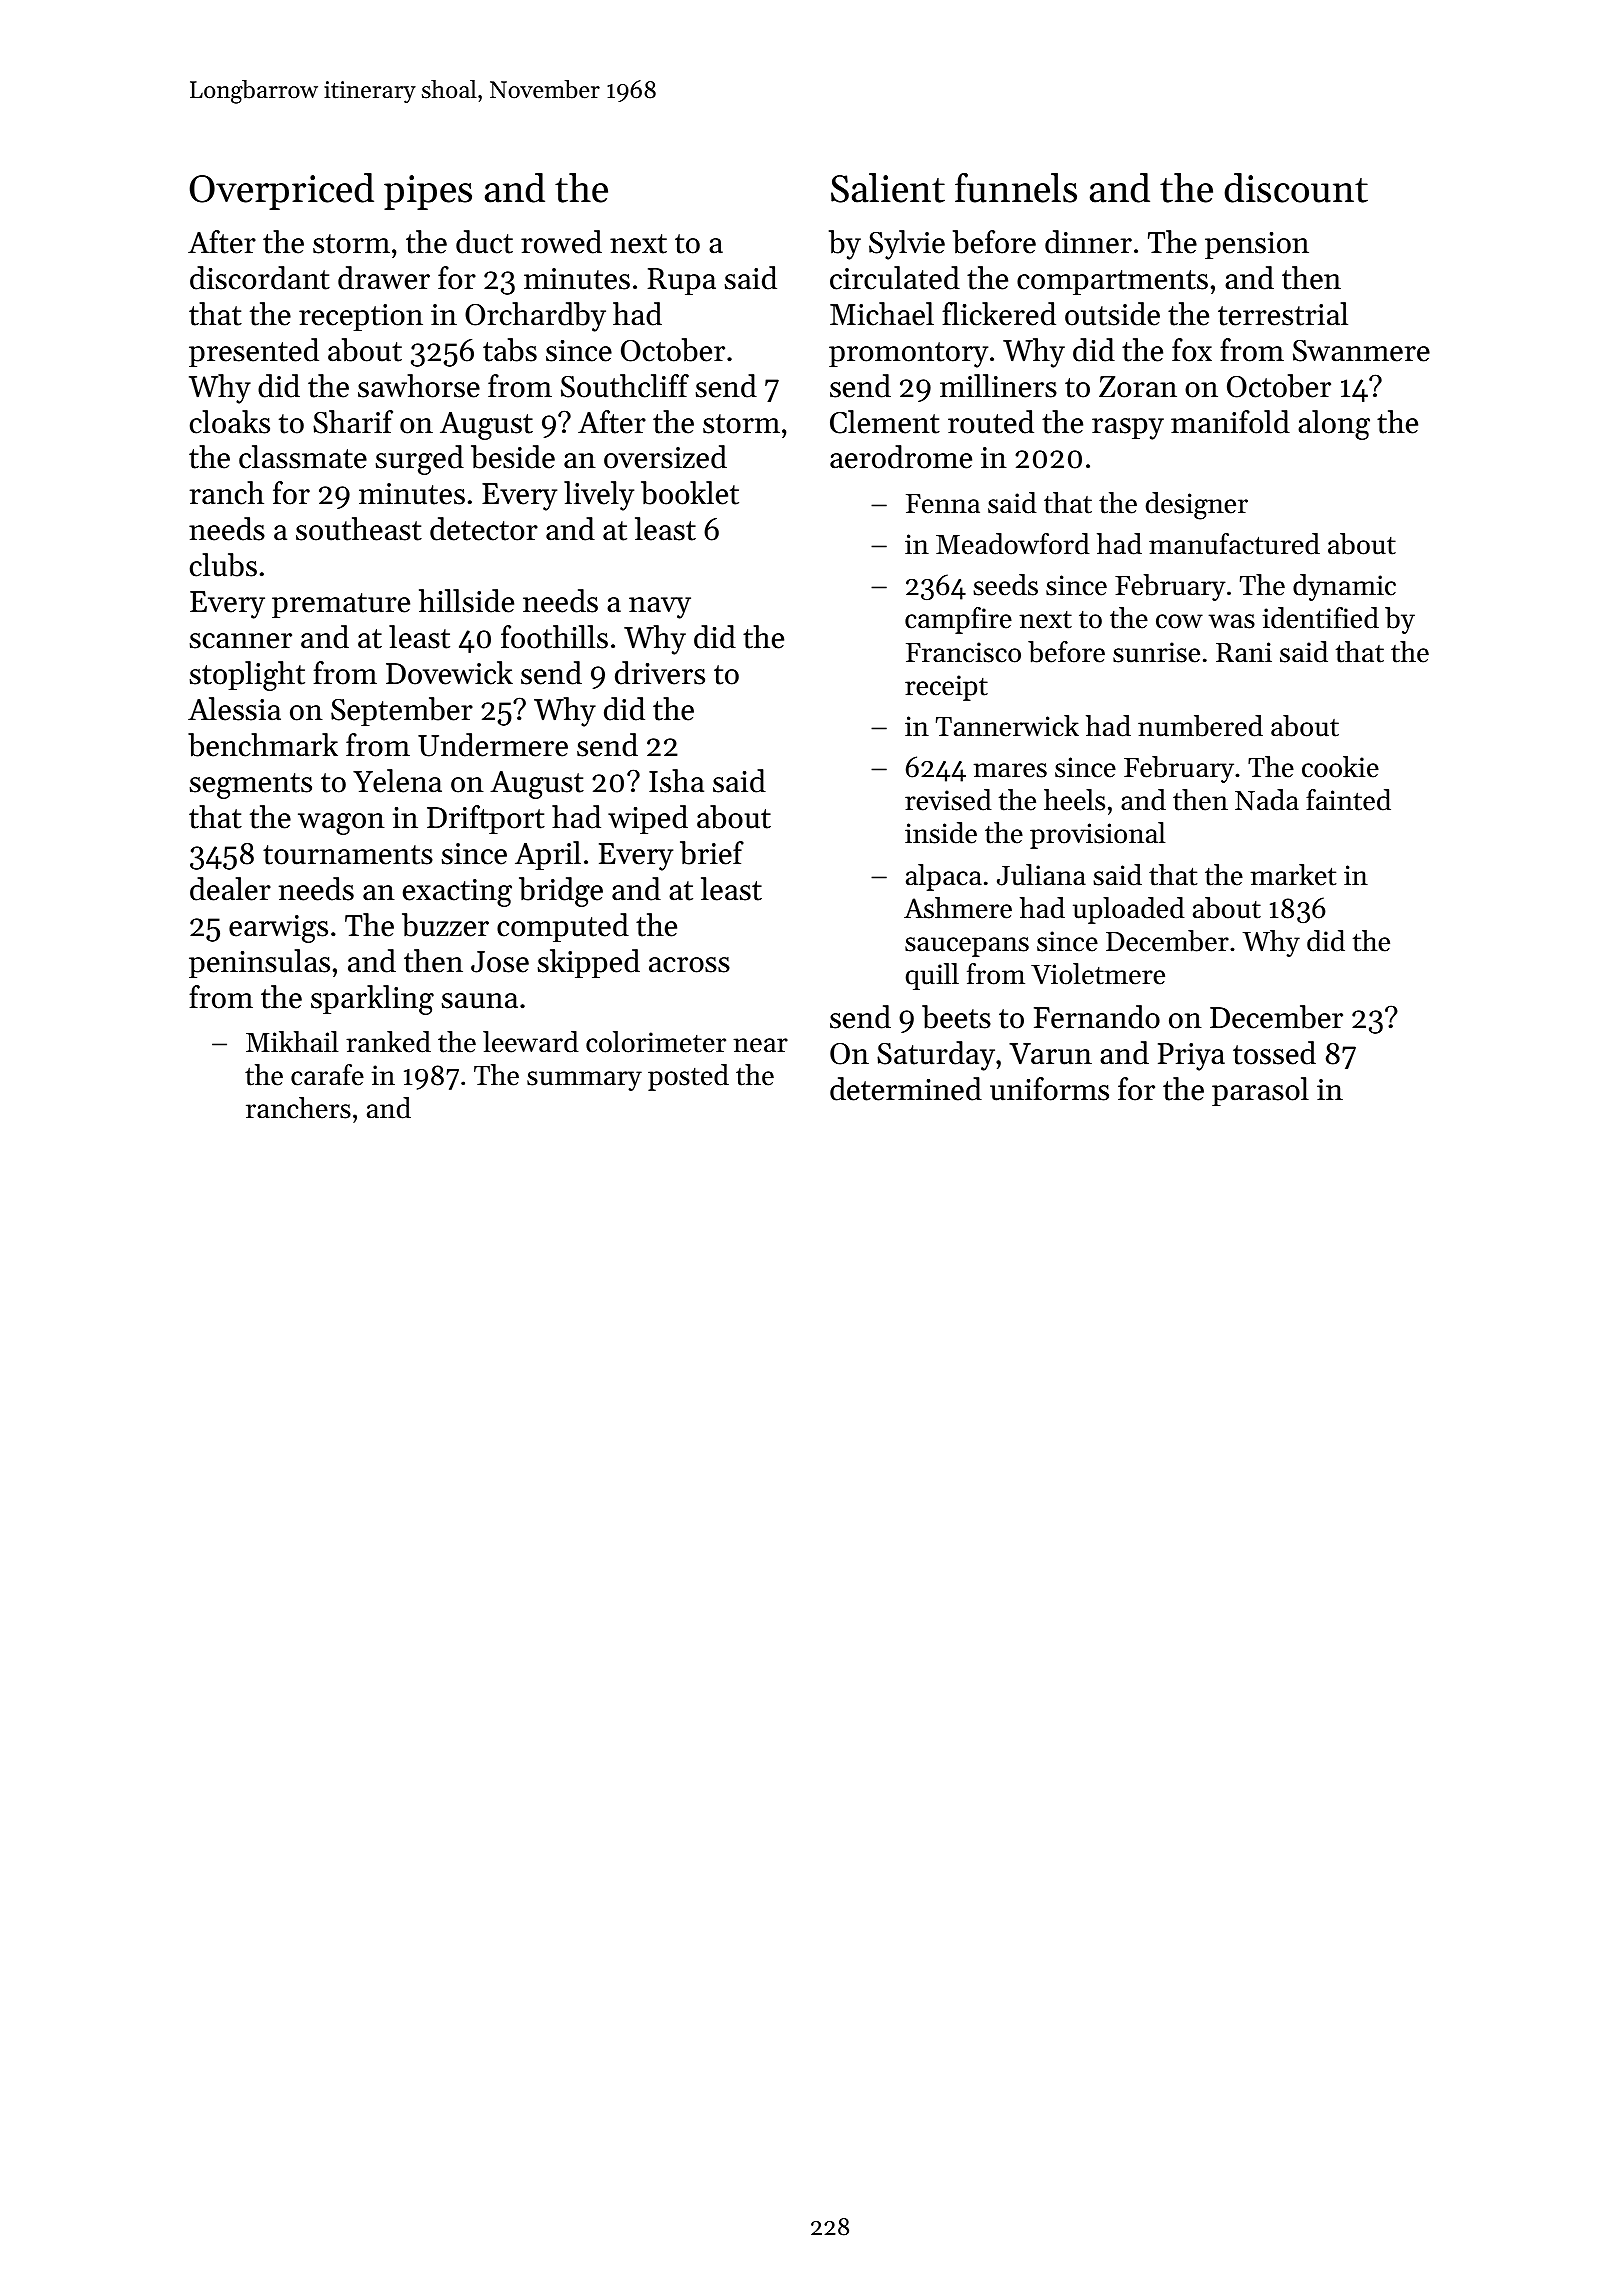 This screenshot has width=1620, height=2292. Describe the element at coordinates (327, 1075) in the screenshot. I see `carafe` at that location.
